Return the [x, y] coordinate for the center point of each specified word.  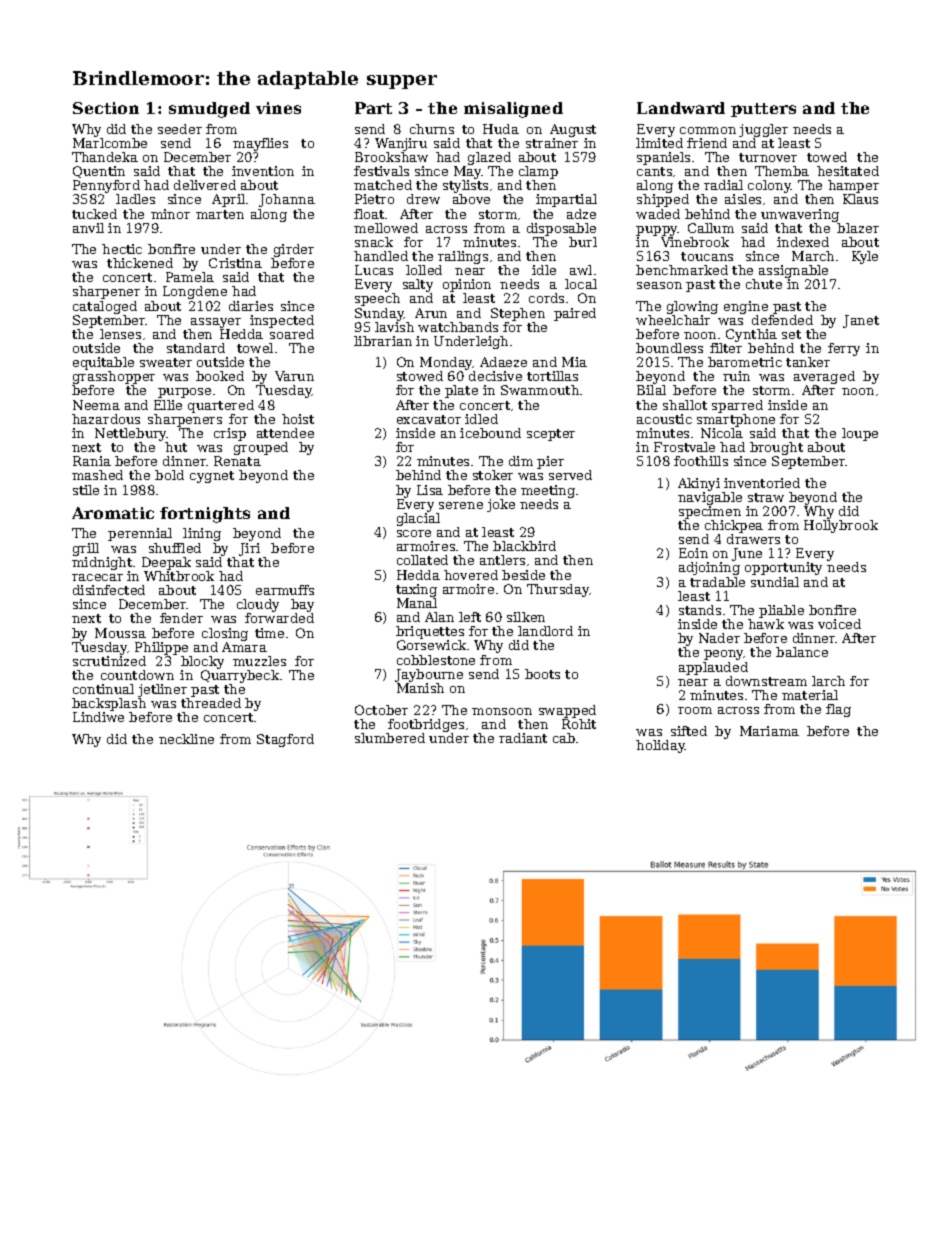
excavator [429, 419]
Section [106, 108]
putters [763, 110]
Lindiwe [98, 717]
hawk [766, 624]
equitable [103, 363]
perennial [140, 534]
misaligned [513, 110]
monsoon [502, 711]
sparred [737, 406]
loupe [860, 434]
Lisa [430, 490]
